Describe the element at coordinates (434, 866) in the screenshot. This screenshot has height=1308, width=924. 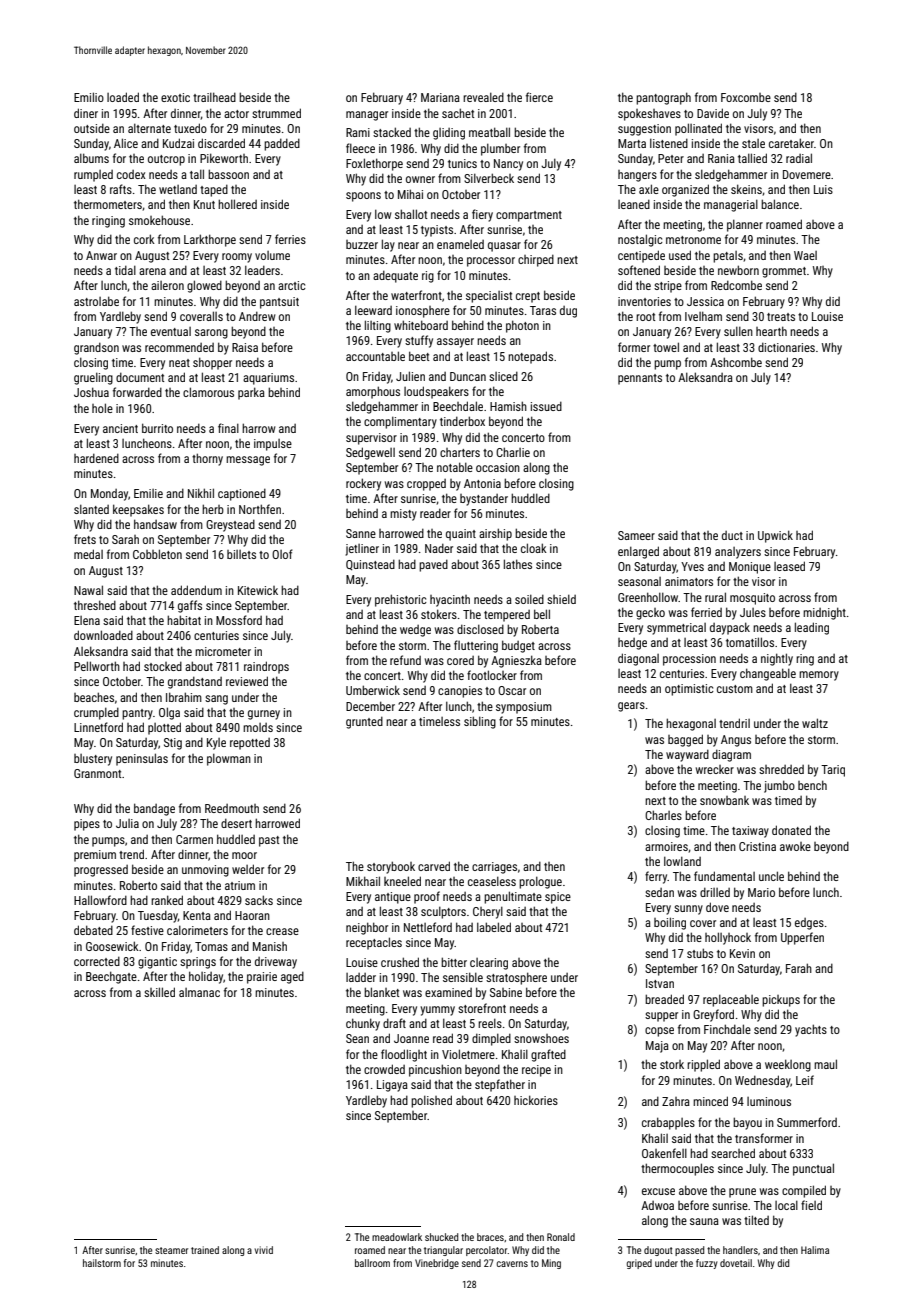
I see `carved` at that location.
